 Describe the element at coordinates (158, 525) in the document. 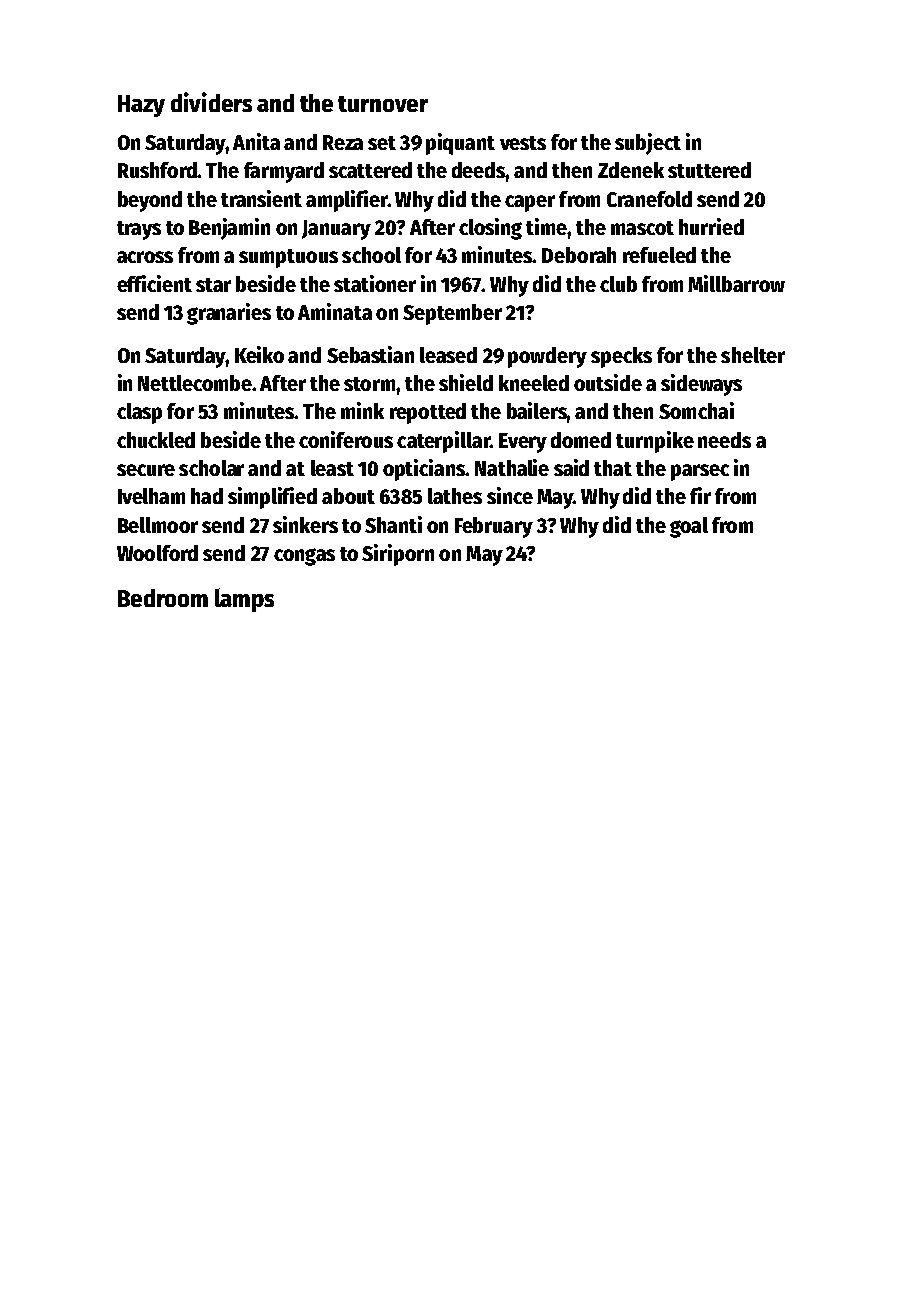

I see `Bellmoor` at that location.
